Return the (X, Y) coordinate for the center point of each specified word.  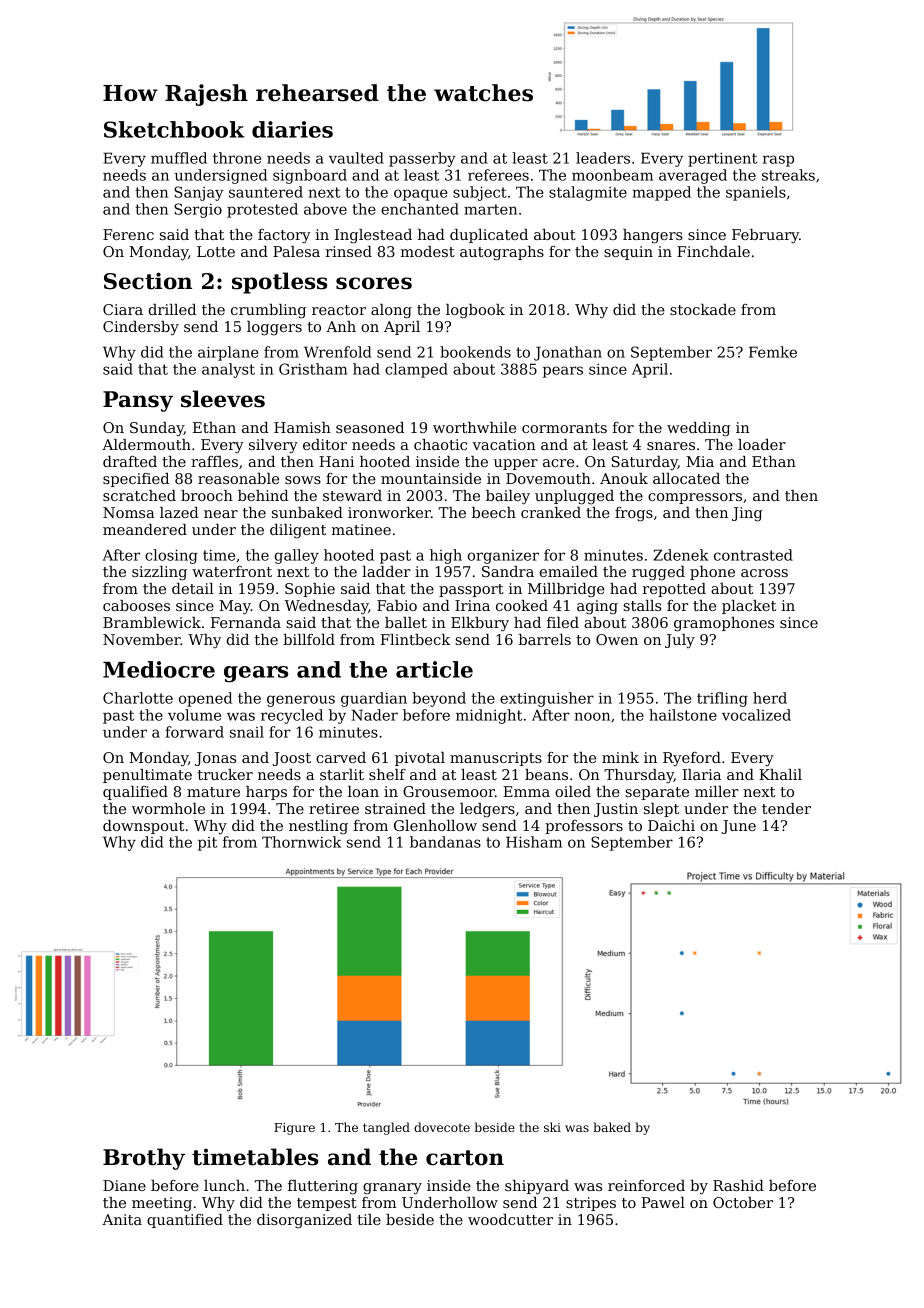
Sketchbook (174, 129)
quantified (185, 1221)
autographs (502, 253)
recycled (292, 716)
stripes (591, 1204)
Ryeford (692, 759)
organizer (503, 557)
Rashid (738, 1185)
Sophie (310, 590)
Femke (773, 352)
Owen (617, 639)
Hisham (534, 842)
